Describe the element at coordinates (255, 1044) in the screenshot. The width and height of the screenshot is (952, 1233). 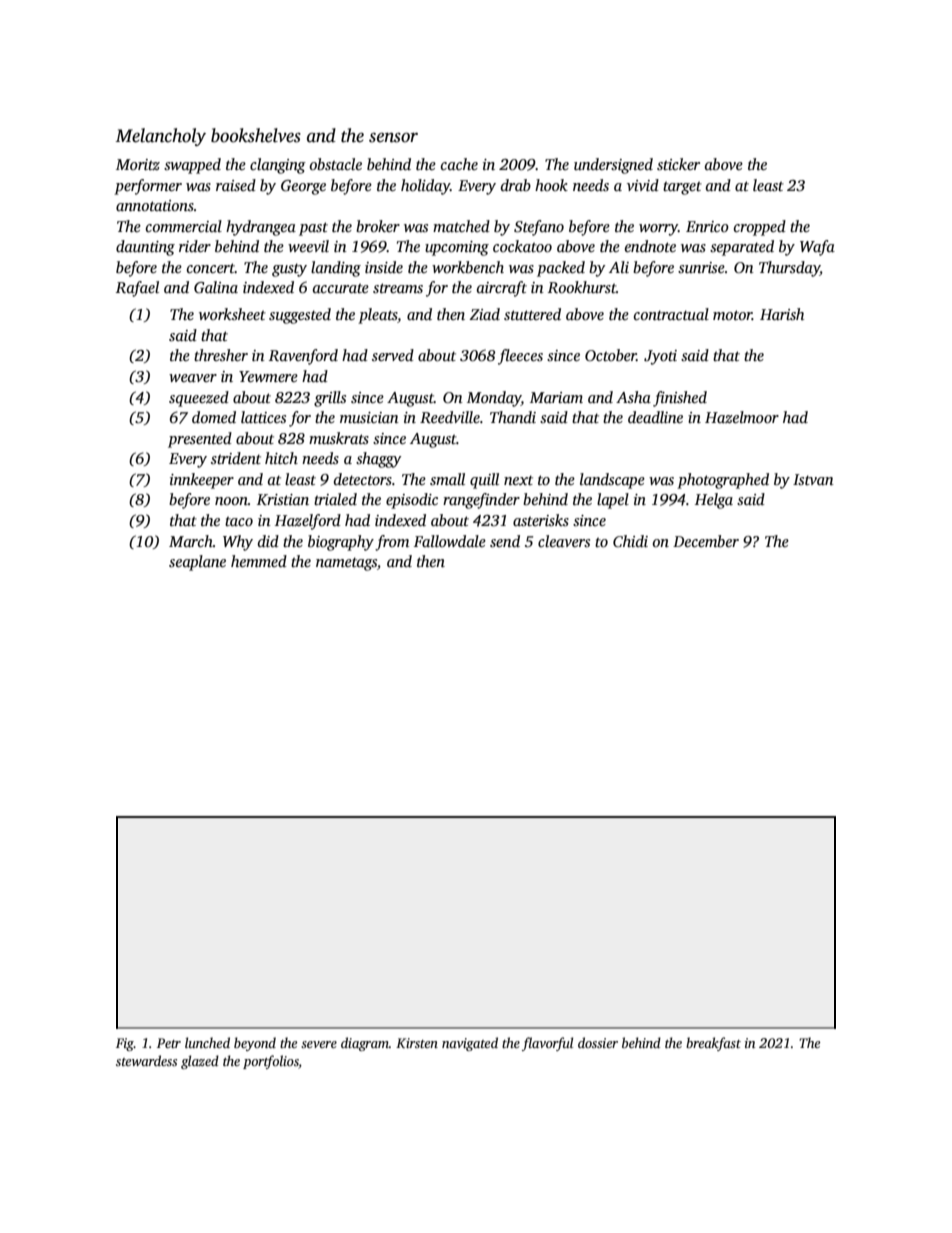
I see `beyond` at that location.
